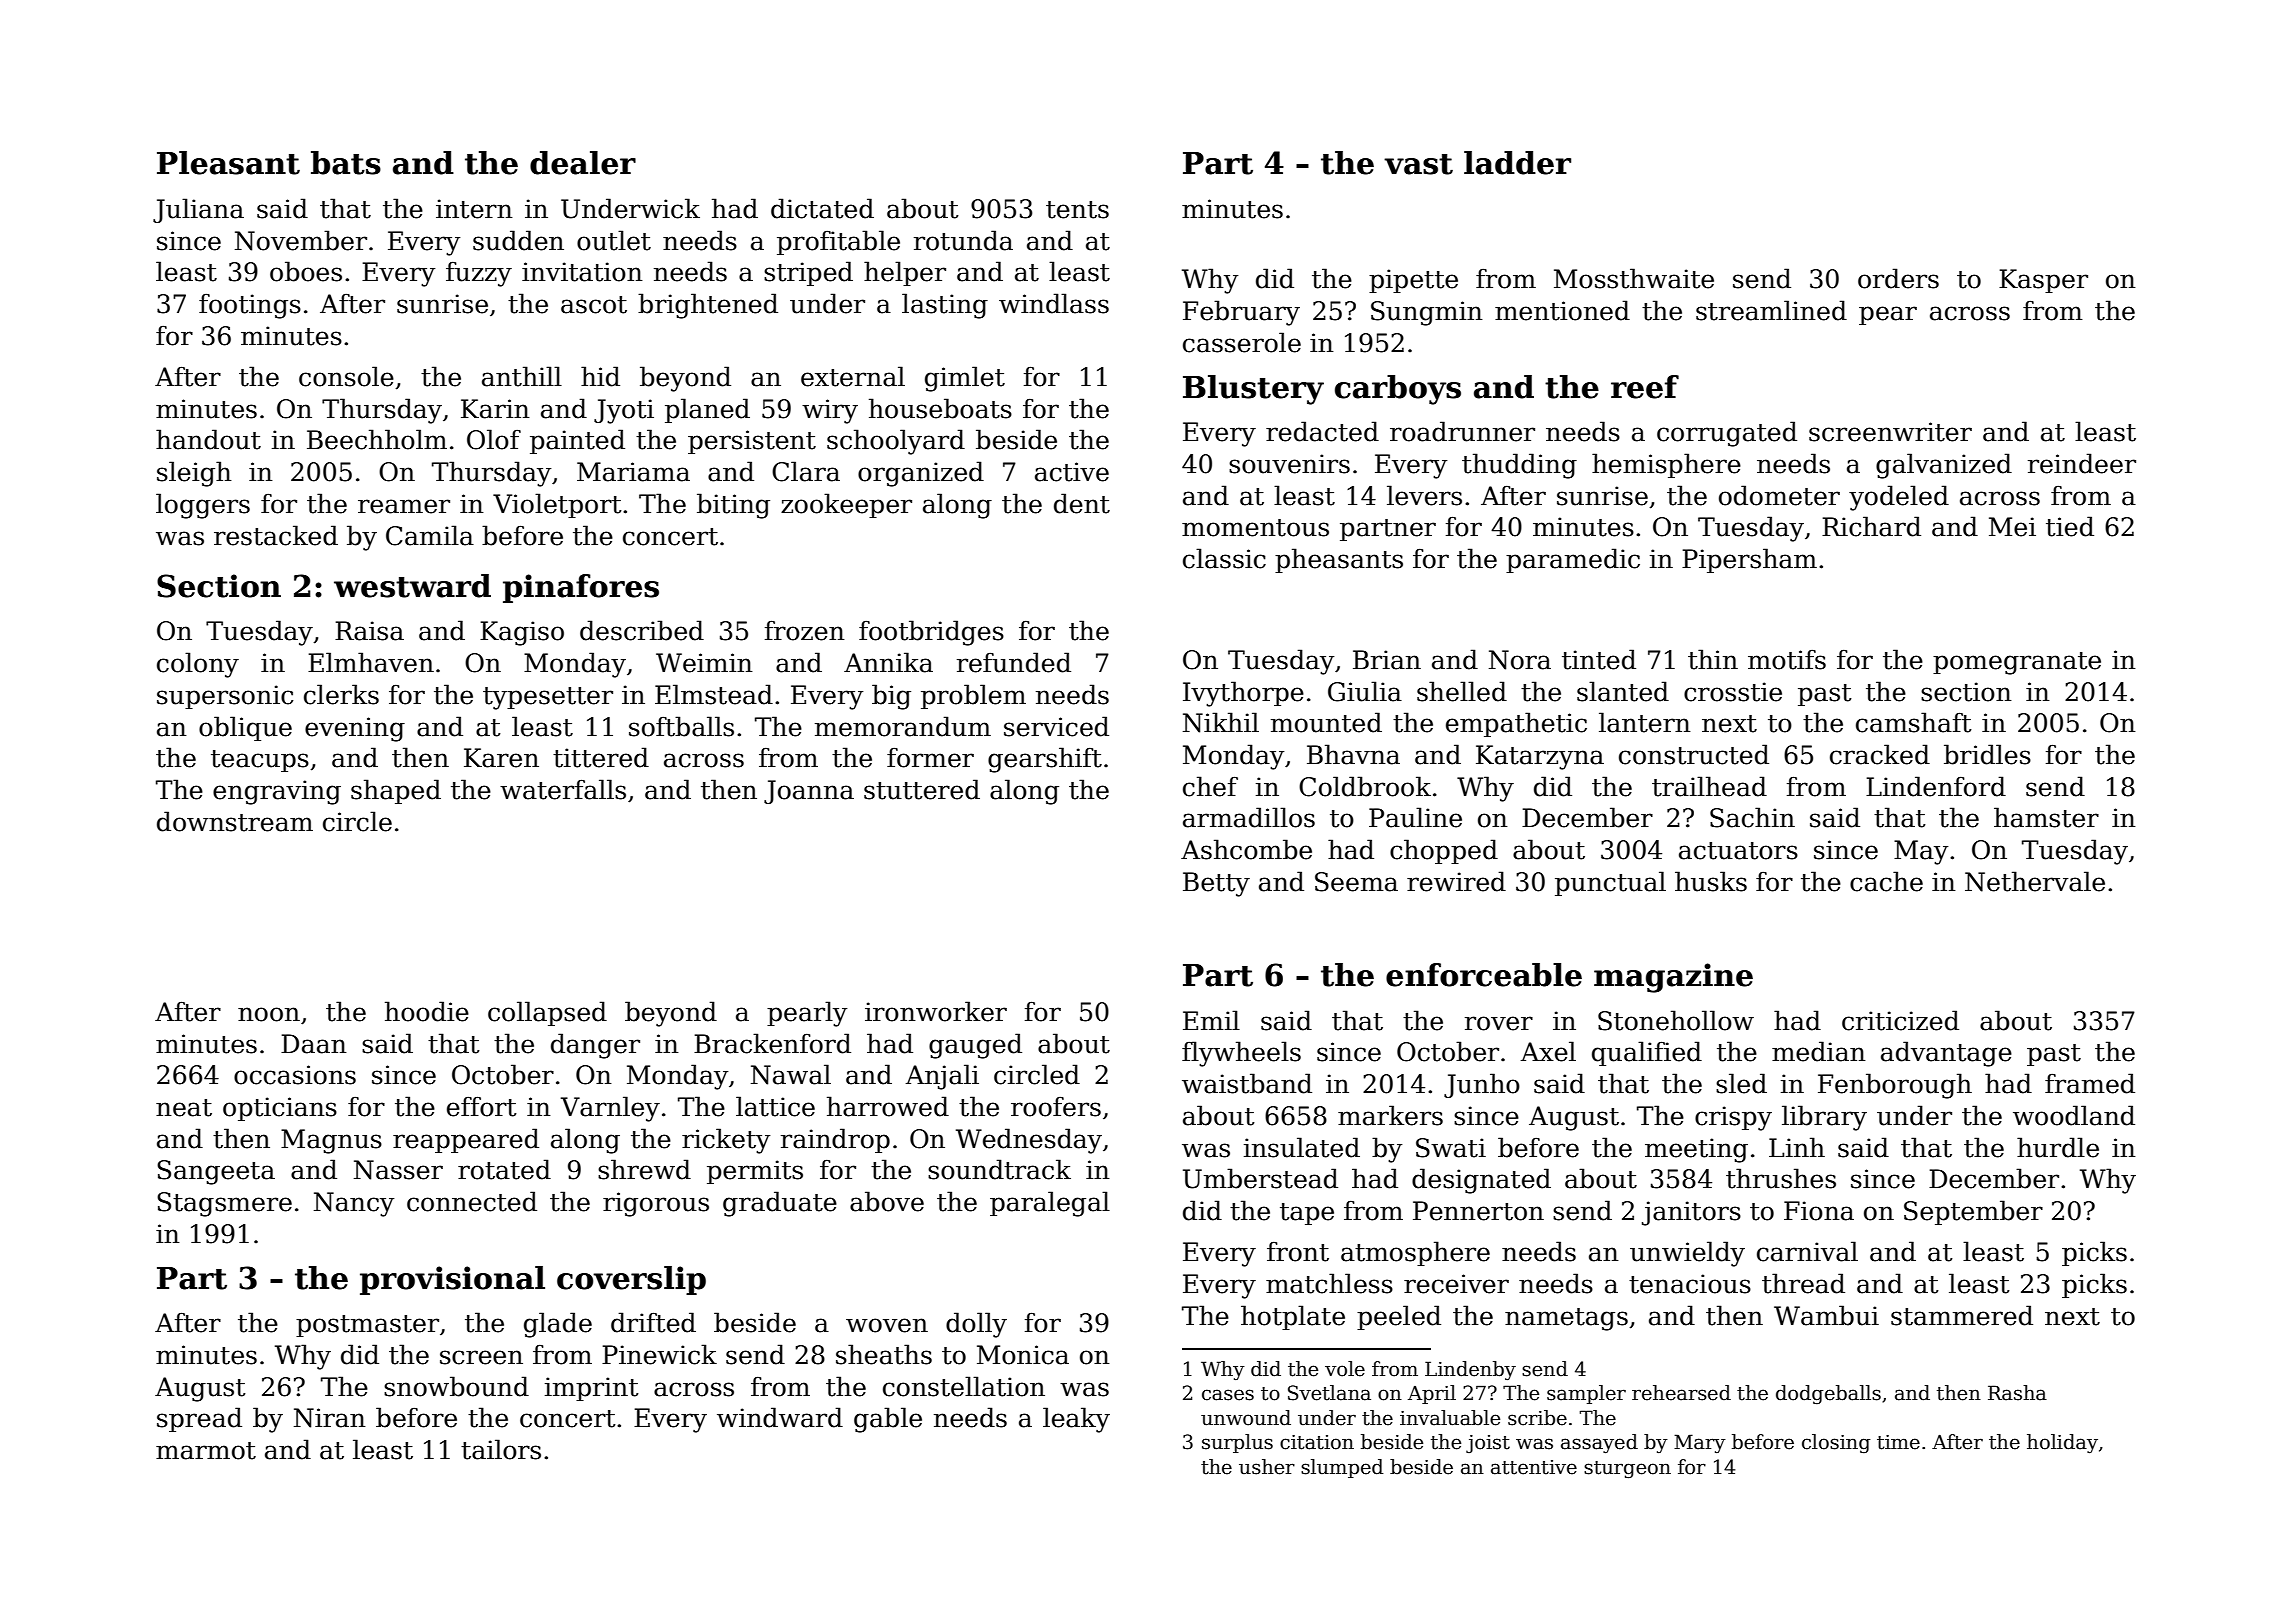 The image size is (2292, 1620). I want to click on ladder, so click(1517, 163).
